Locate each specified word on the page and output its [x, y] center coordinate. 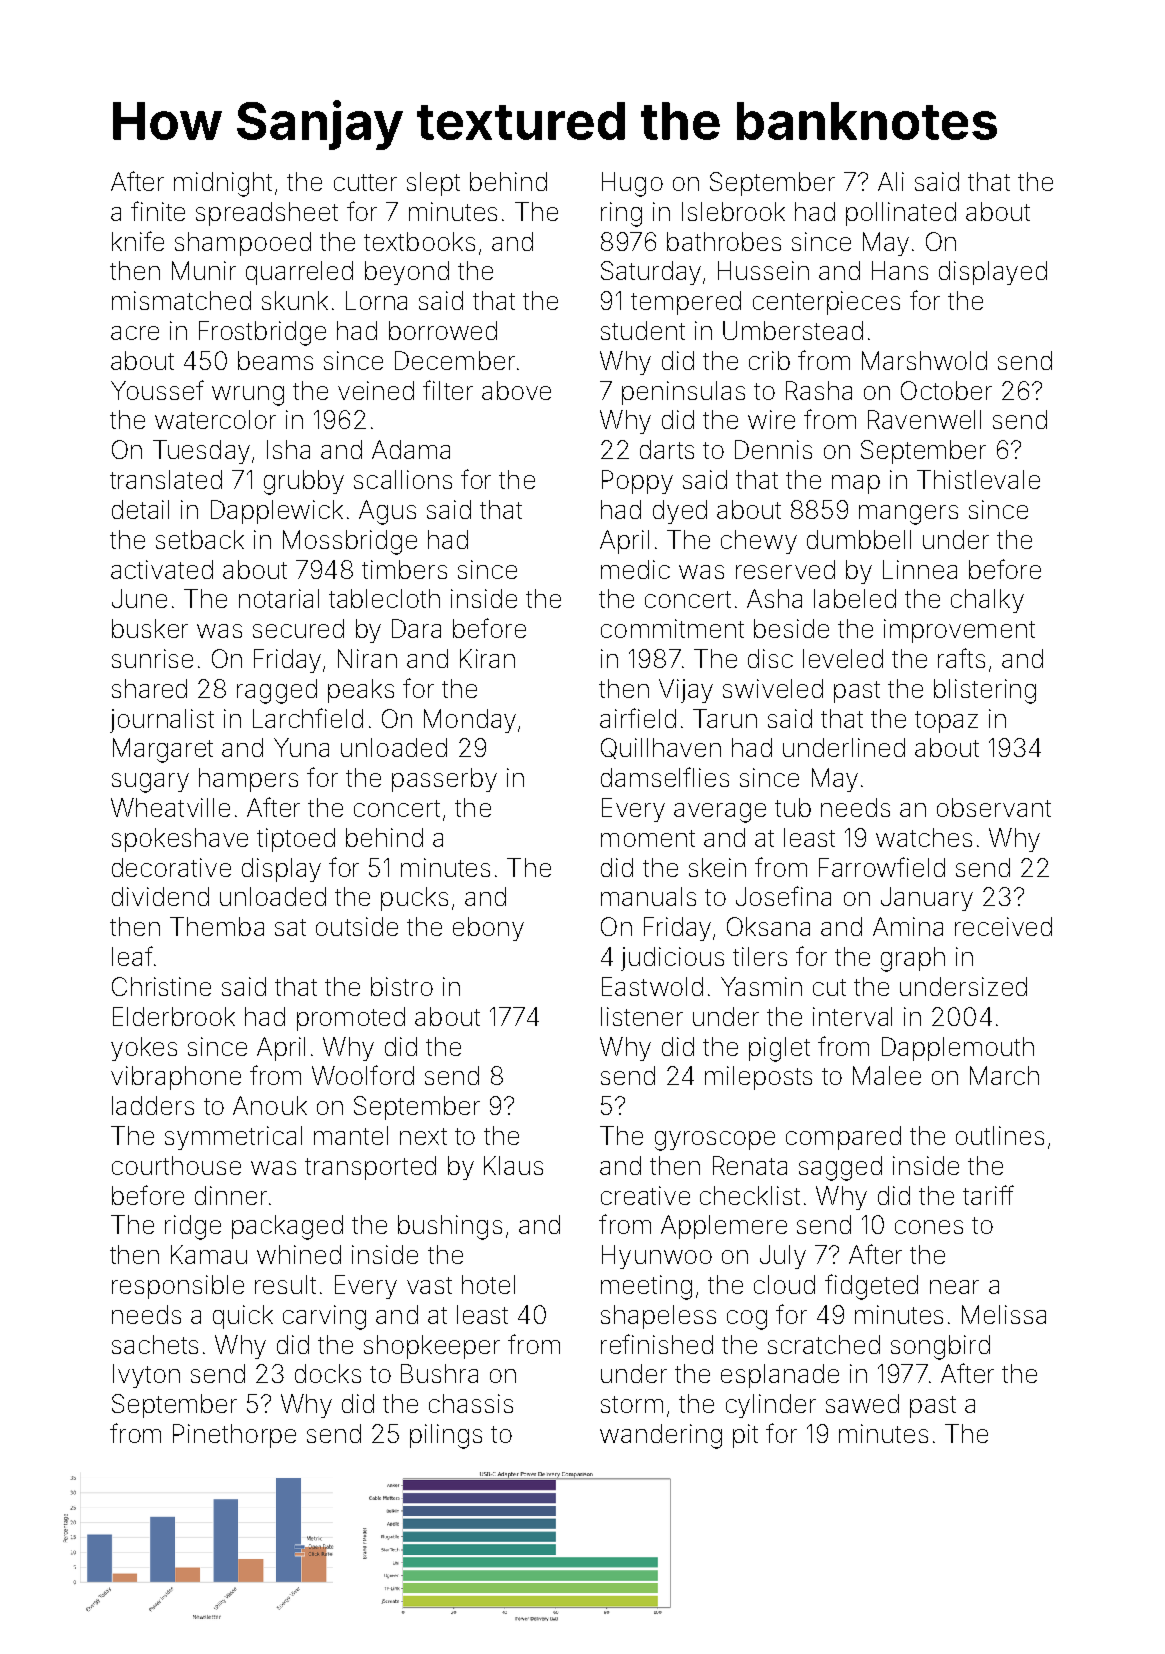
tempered [686, 303]
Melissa [1004, 1314]
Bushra [439, 1373]
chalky [987, 601]
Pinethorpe [234, 1436]
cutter [365, 182]
